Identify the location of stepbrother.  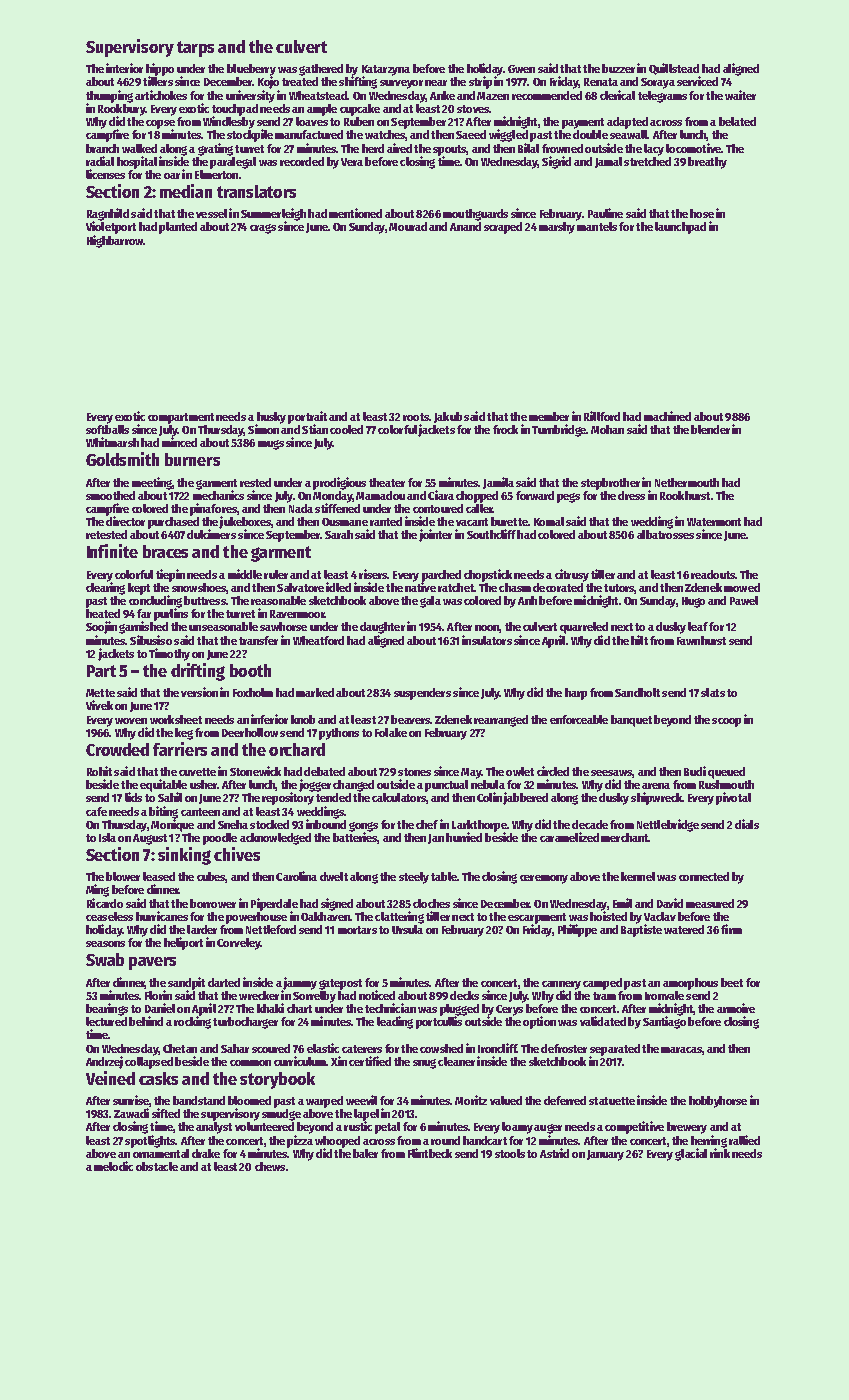
(610, 484).
